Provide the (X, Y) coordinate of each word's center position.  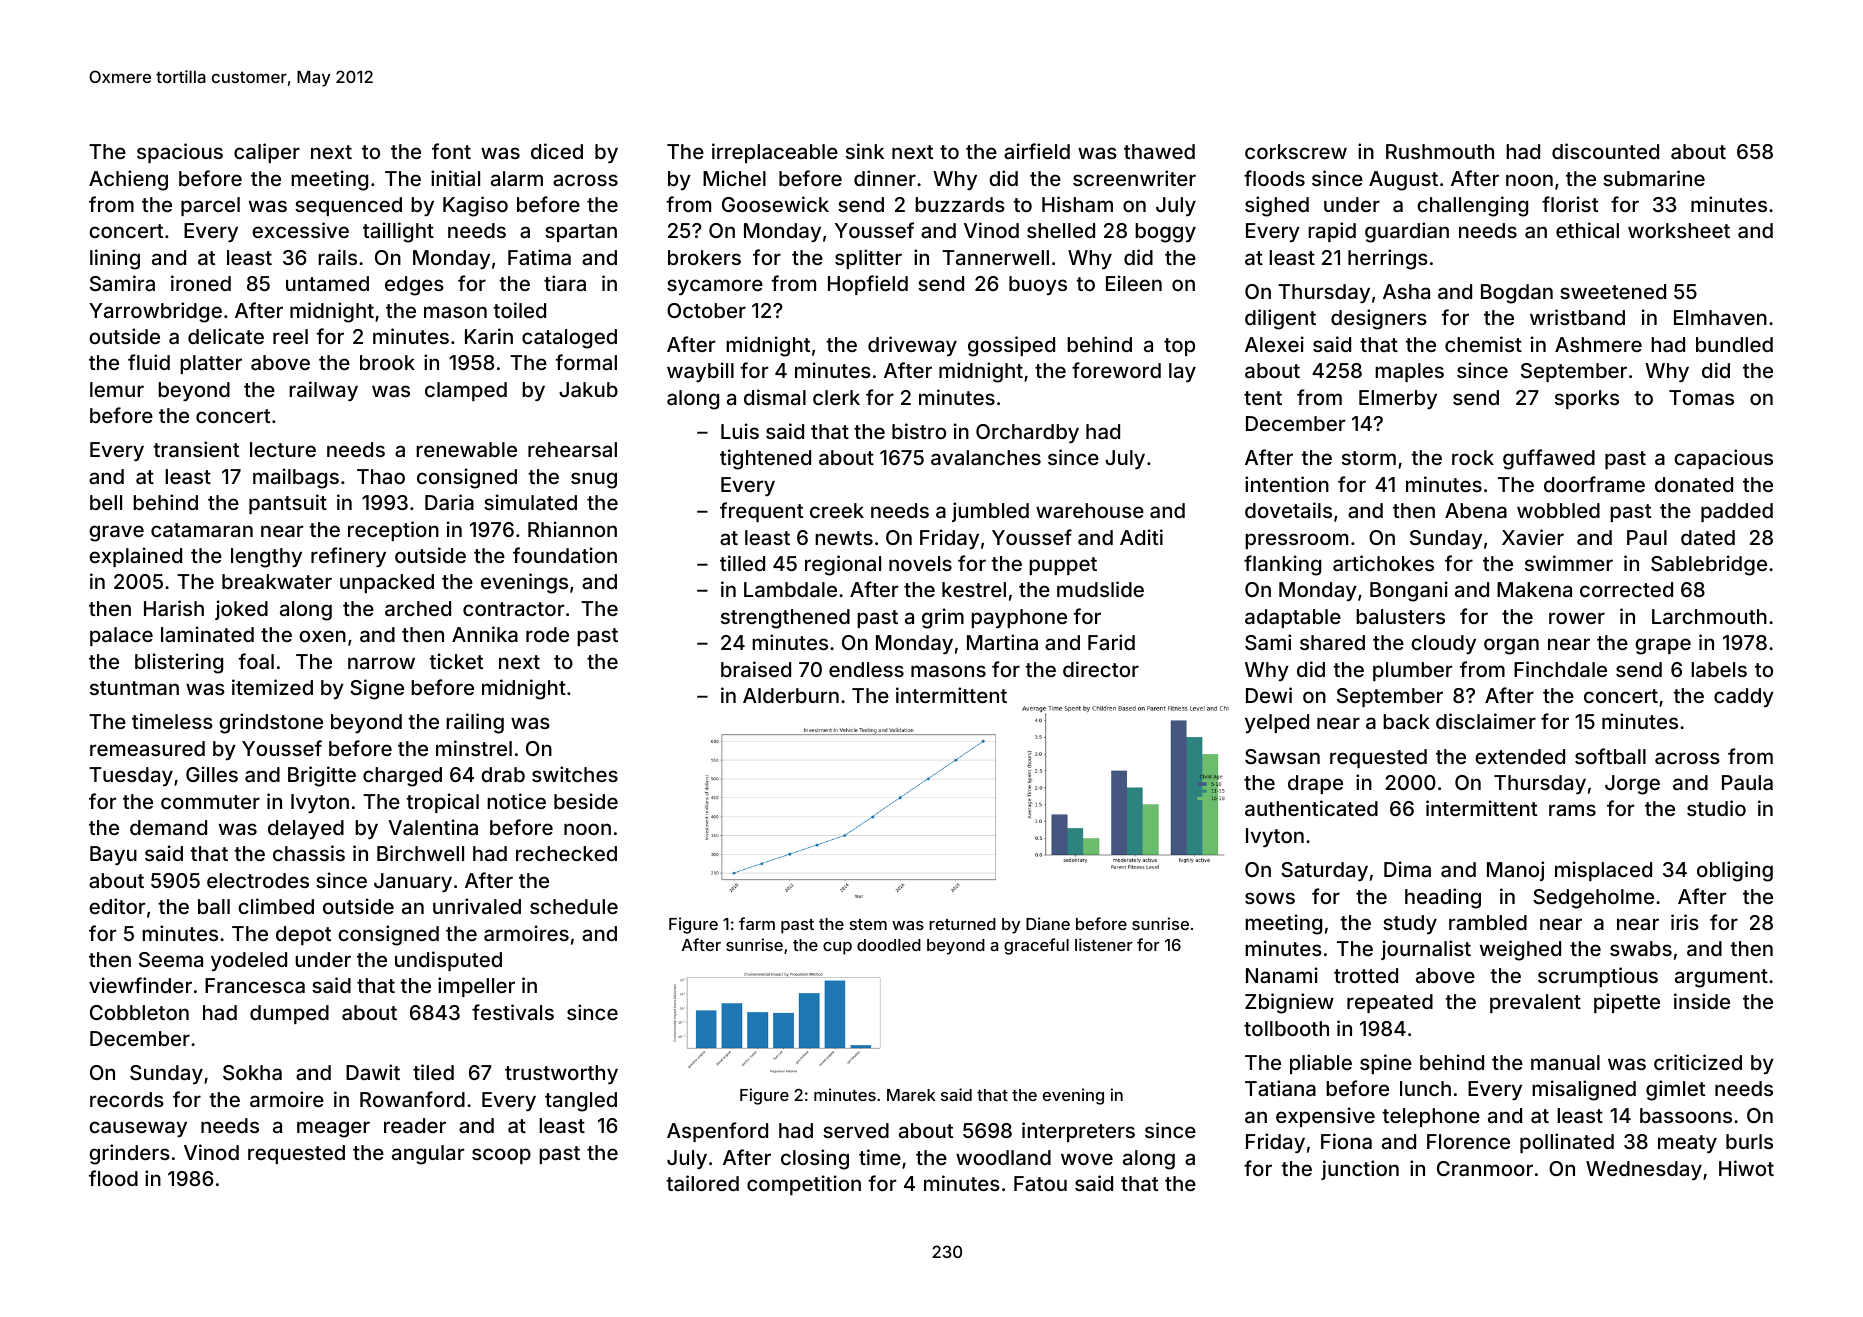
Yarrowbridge (155, 312)
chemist (1483, 344)
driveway (912, 346)
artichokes (1383, 563)
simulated (530, 502)
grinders (129, 1154)
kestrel (974, 589)
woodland (1003, 1157)
